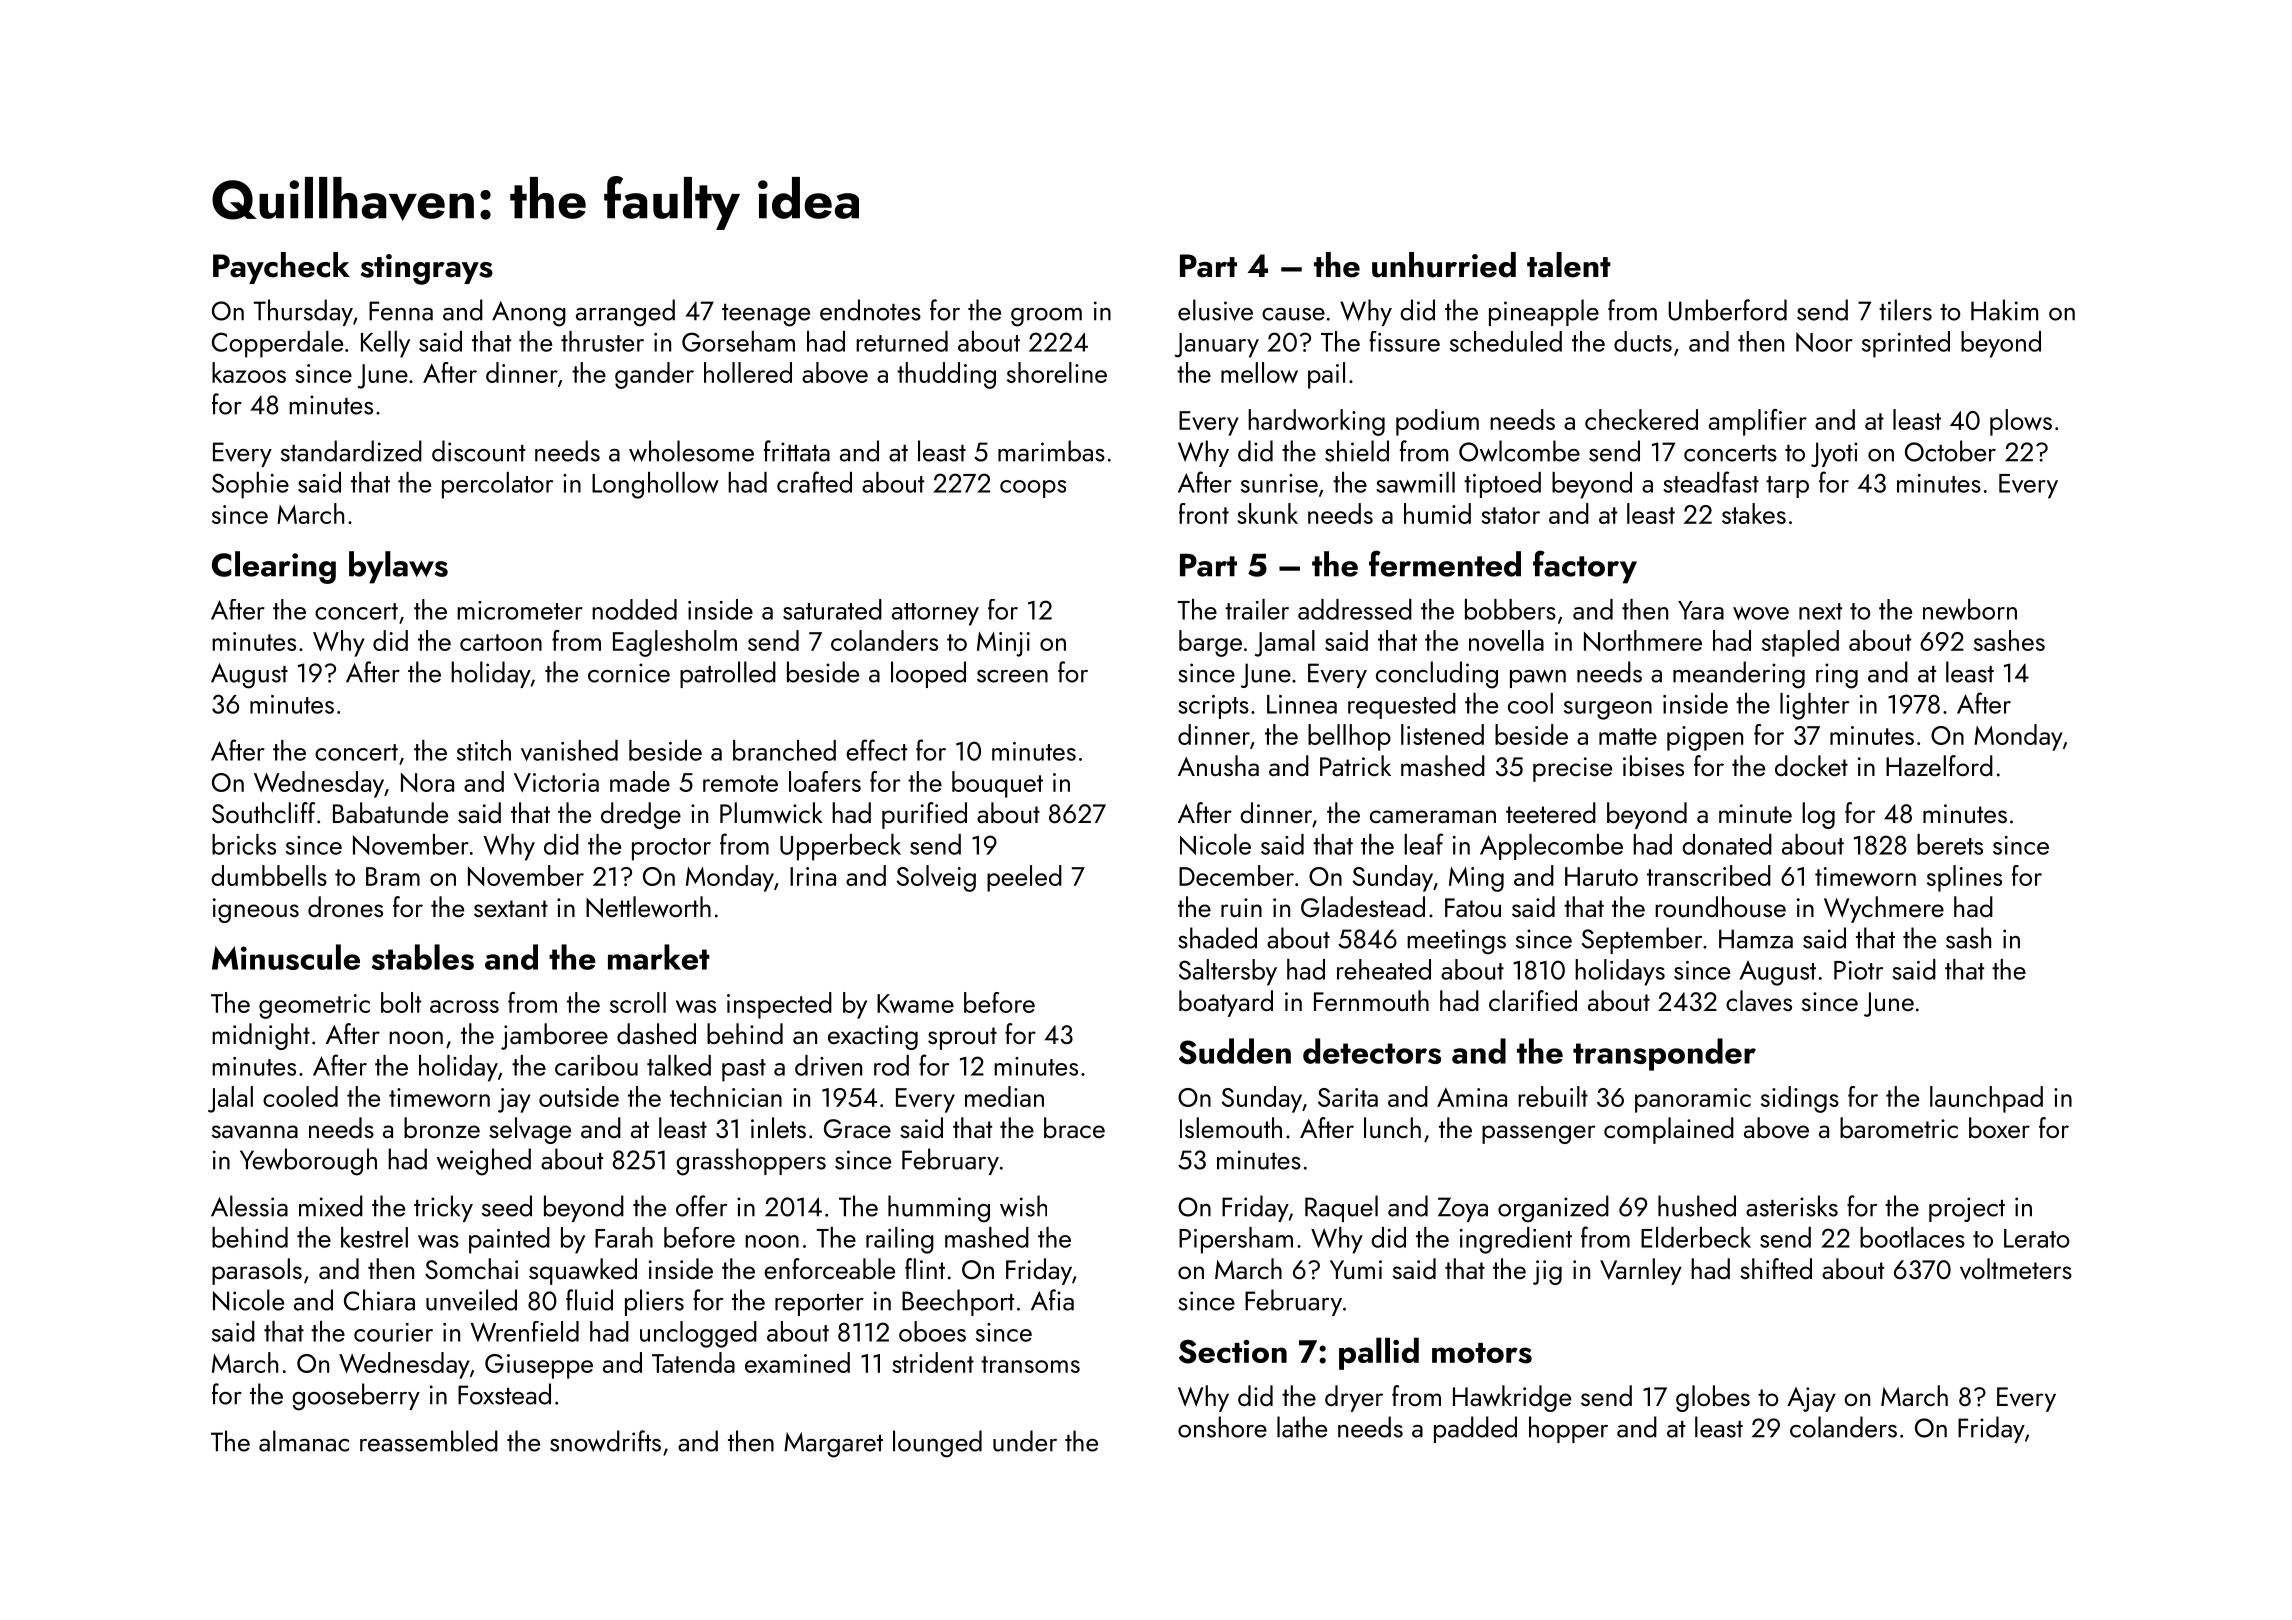 This document has width=2292, height=1620. What do you see at coordinates (304, 1441) in the document?
I see `almanac` at bounding box center [304, 1441].
